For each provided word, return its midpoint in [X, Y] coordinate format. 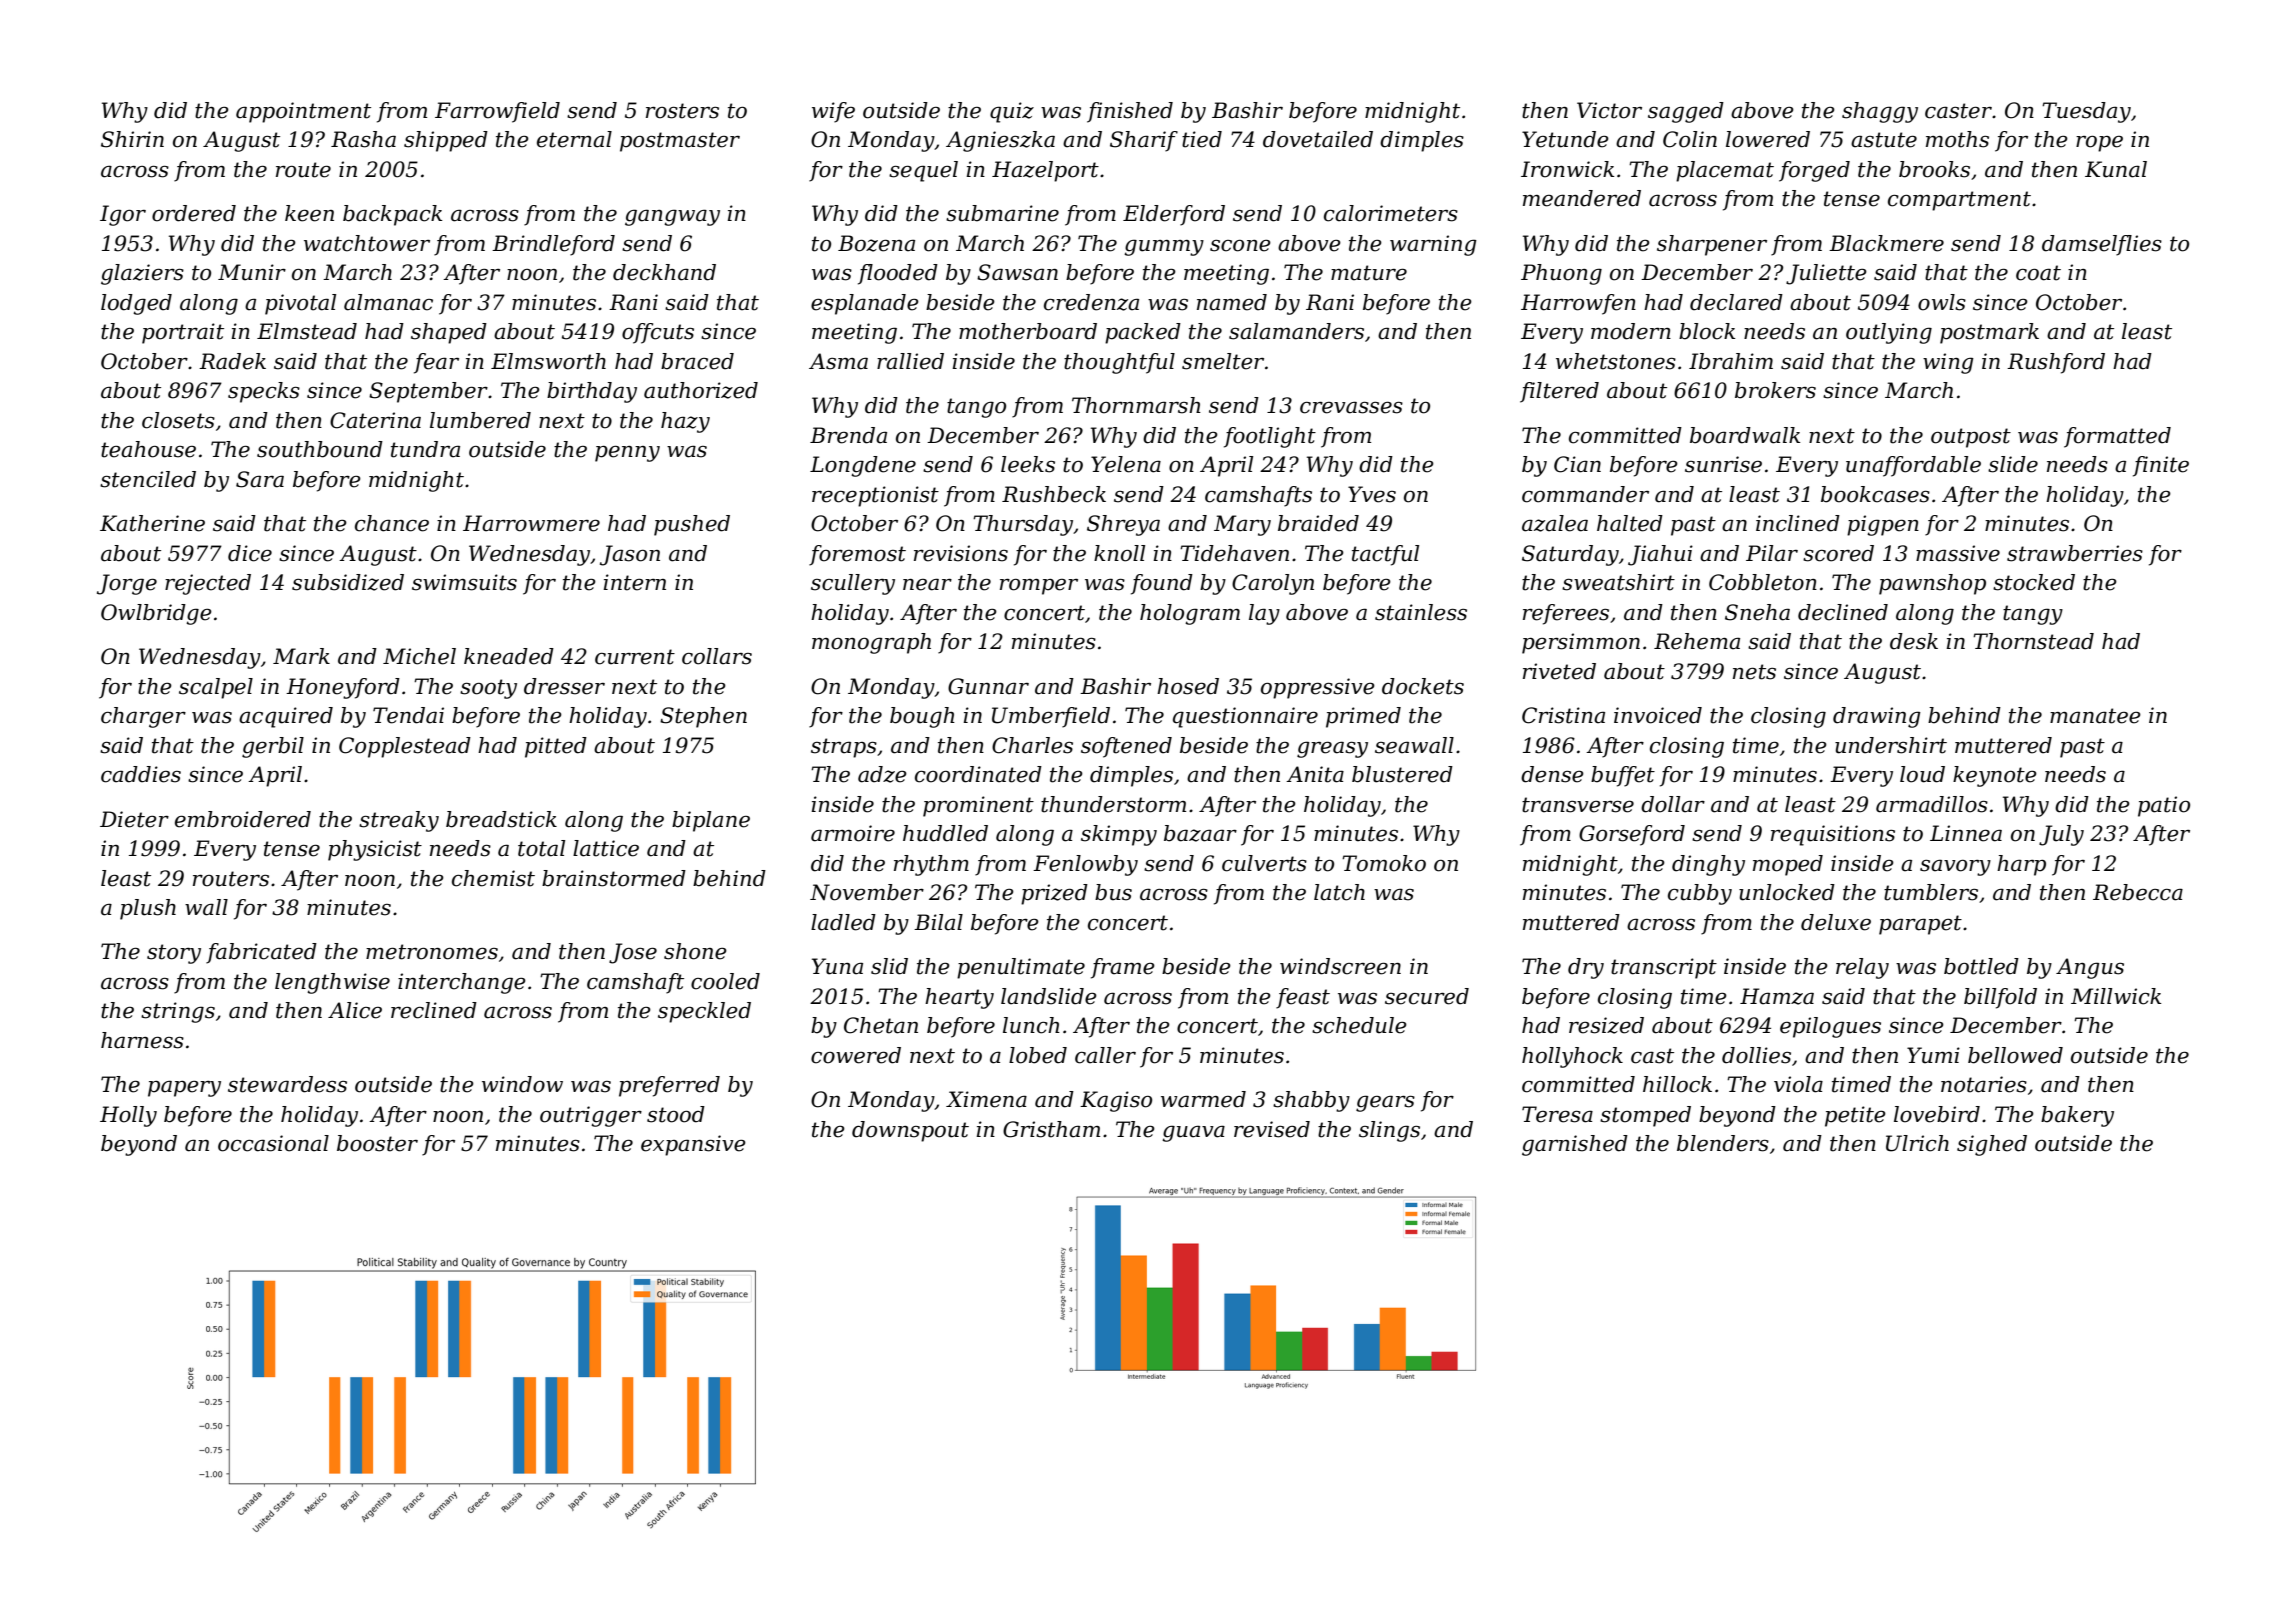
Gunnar [988, 686]
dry [1586, 968]
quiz [1012, 112]
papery [184, 1088]
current [635, 657]
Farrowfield [497, 112]
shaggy [1880, 112]
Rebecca [2138, 892]
